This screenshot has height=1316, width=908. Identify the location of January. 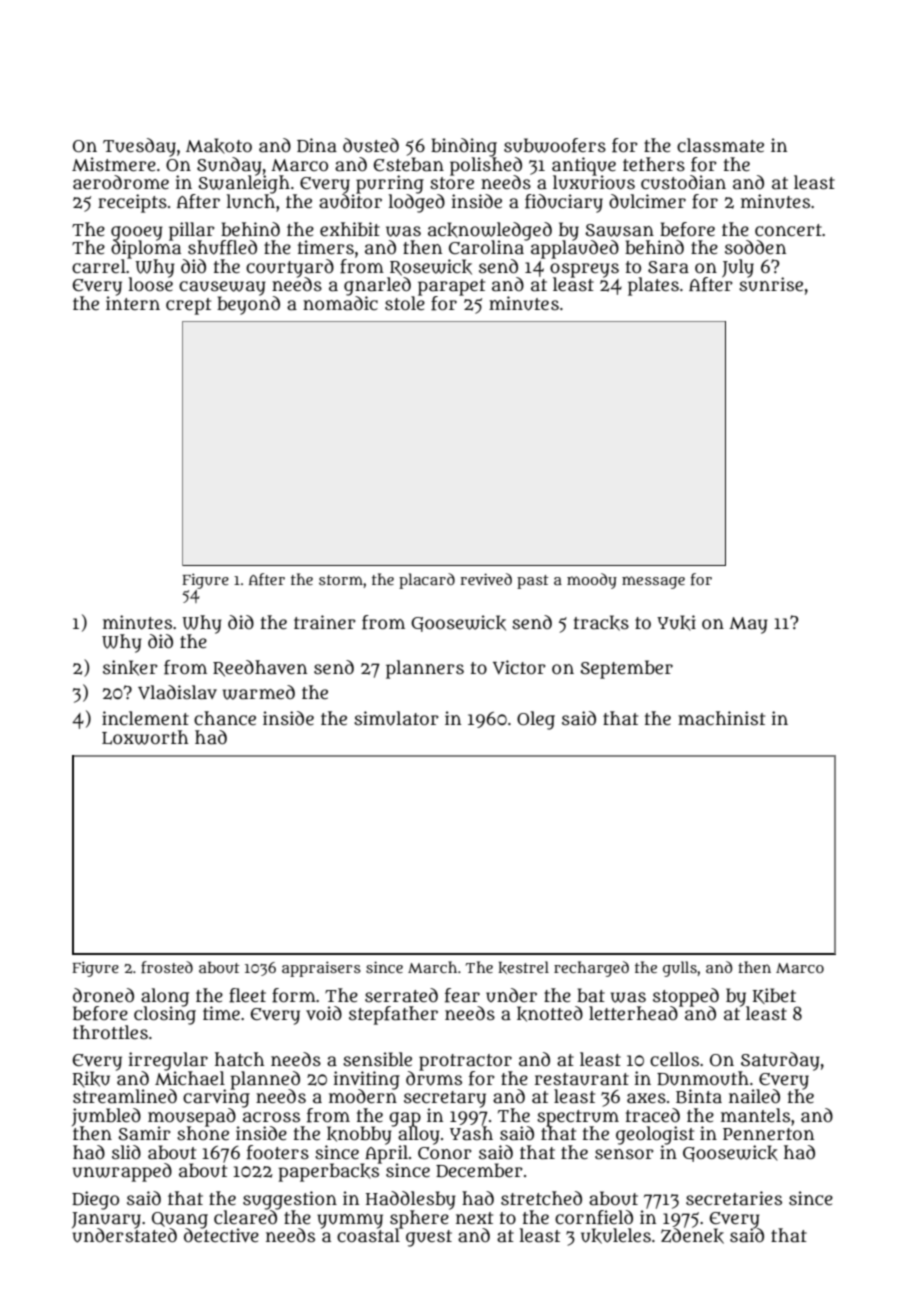
(106, 1220).
